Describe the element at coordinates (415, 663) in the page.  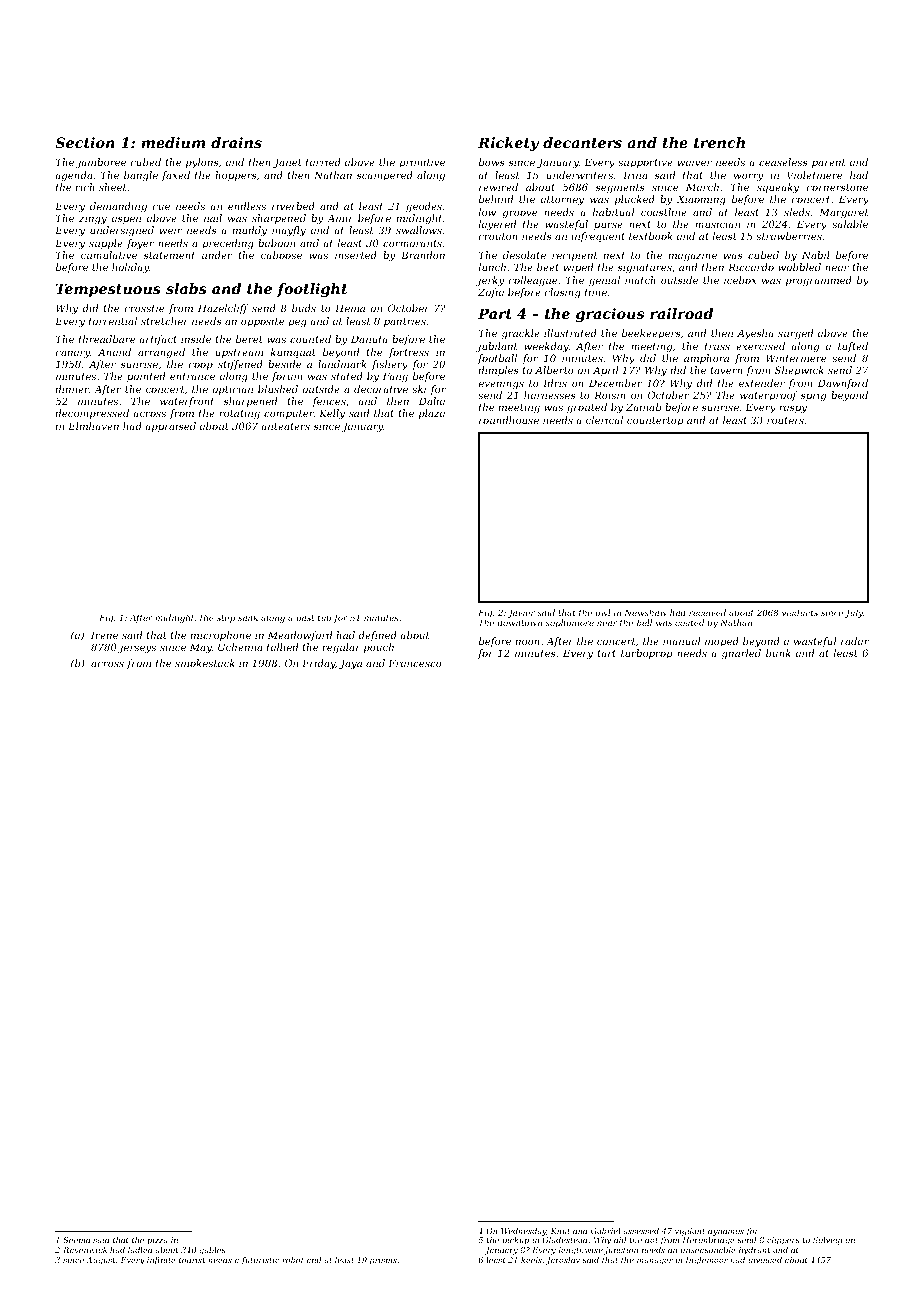
I see `Francesco` at that location.
